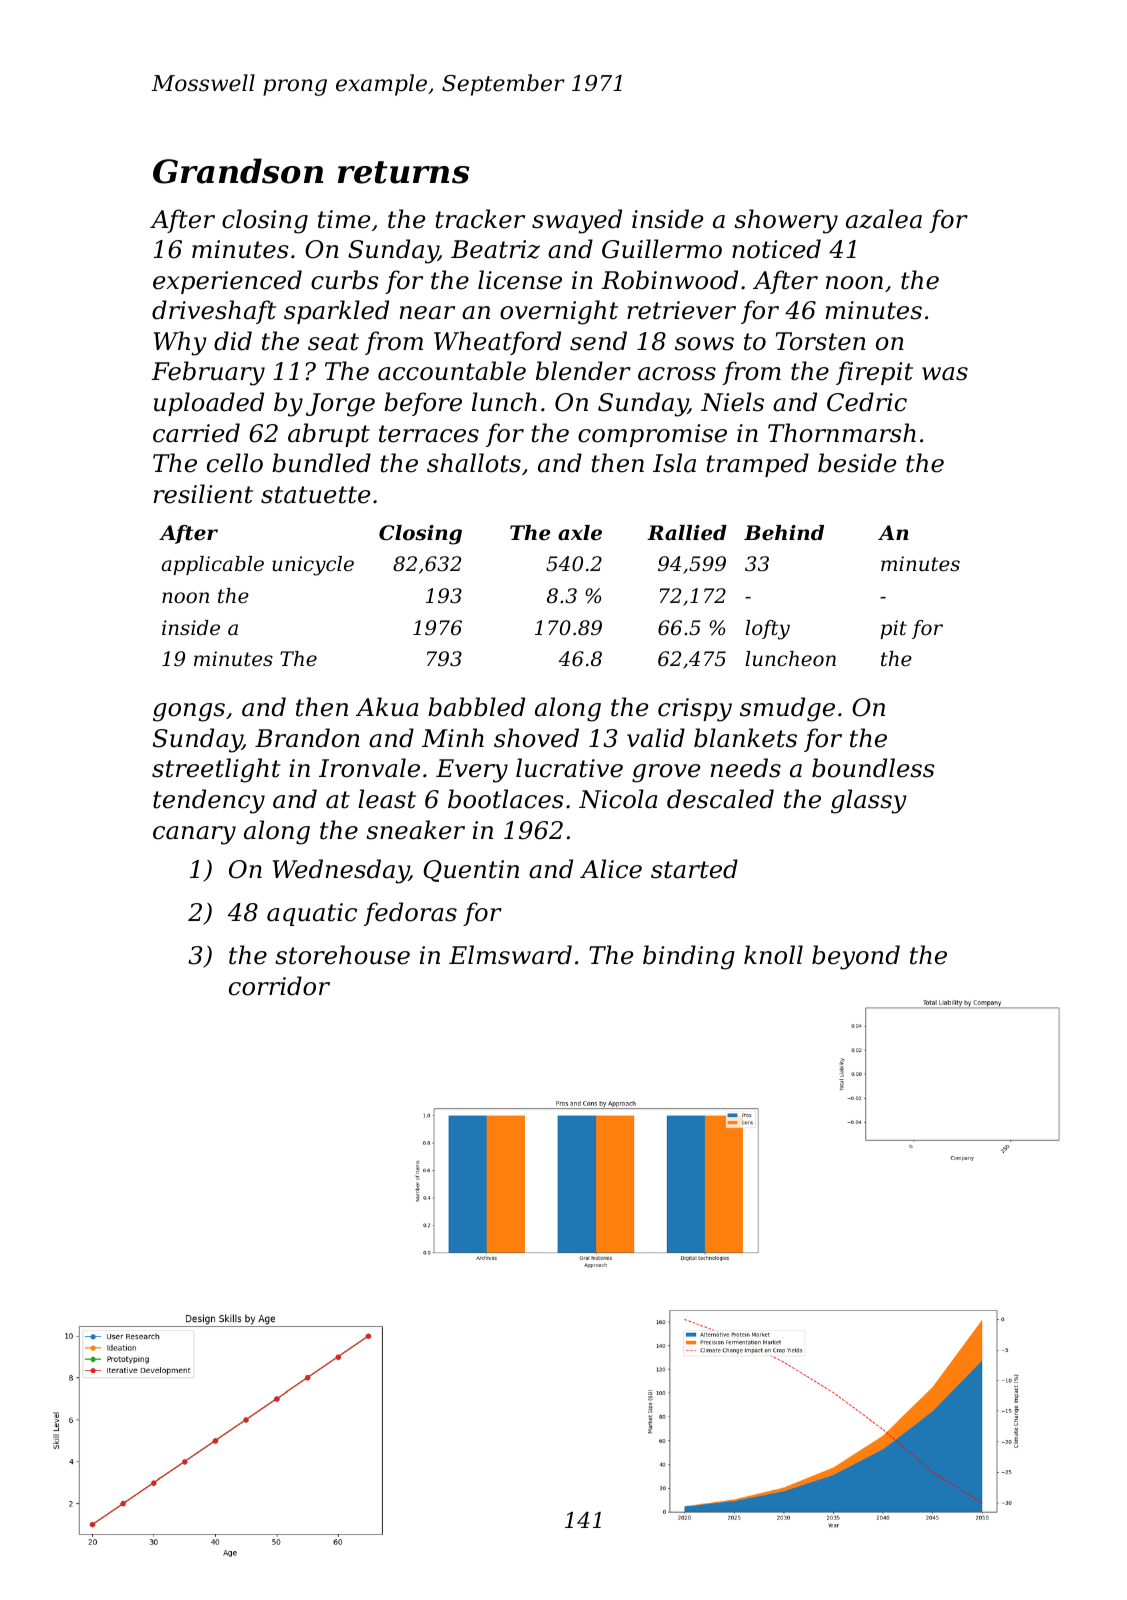  What do you see at coordinates (212, 565) in the screenshot?
I see `applicable` at bounding box center [212, 565].
